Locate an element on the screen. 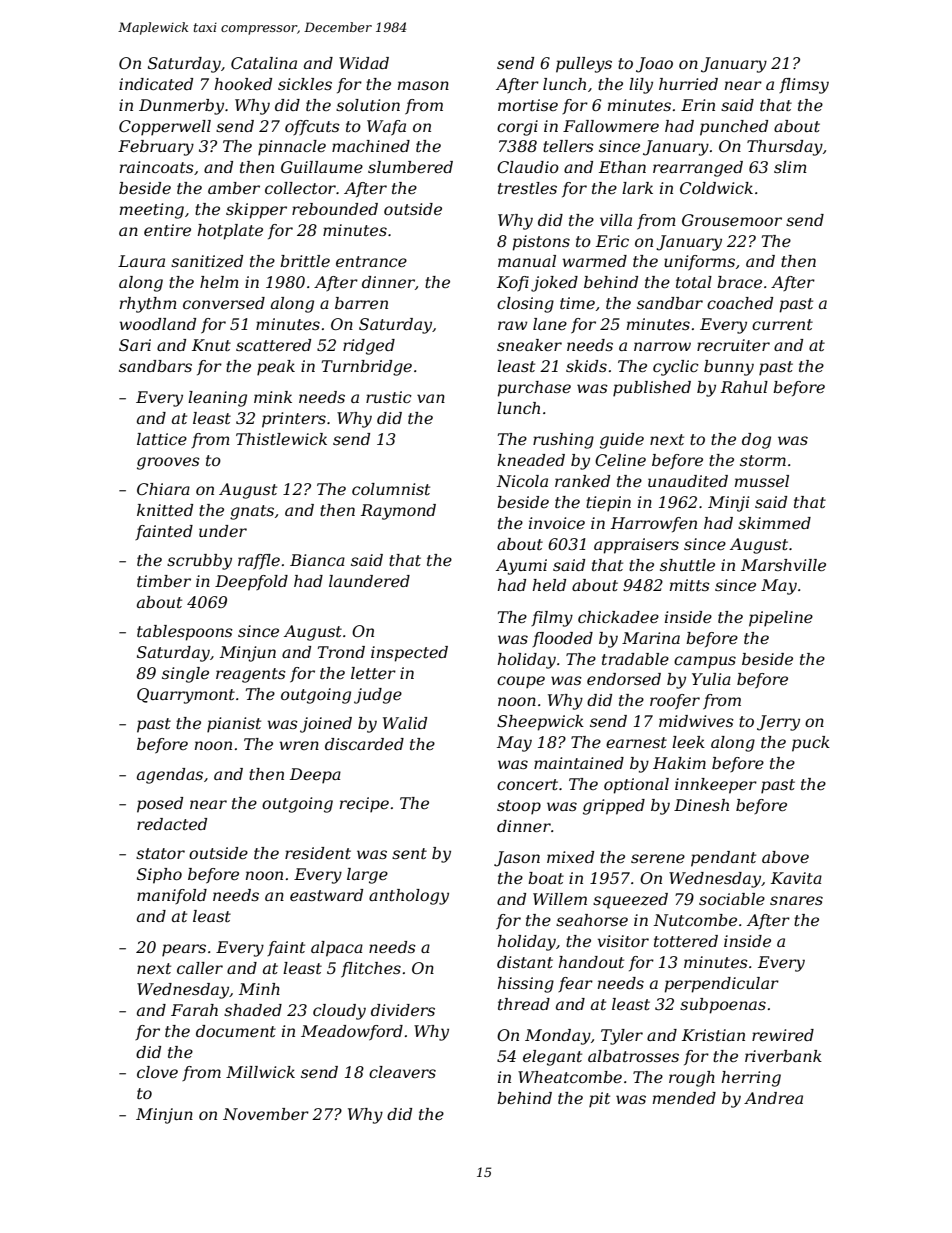  mason is located at coordinates (423, 85).
